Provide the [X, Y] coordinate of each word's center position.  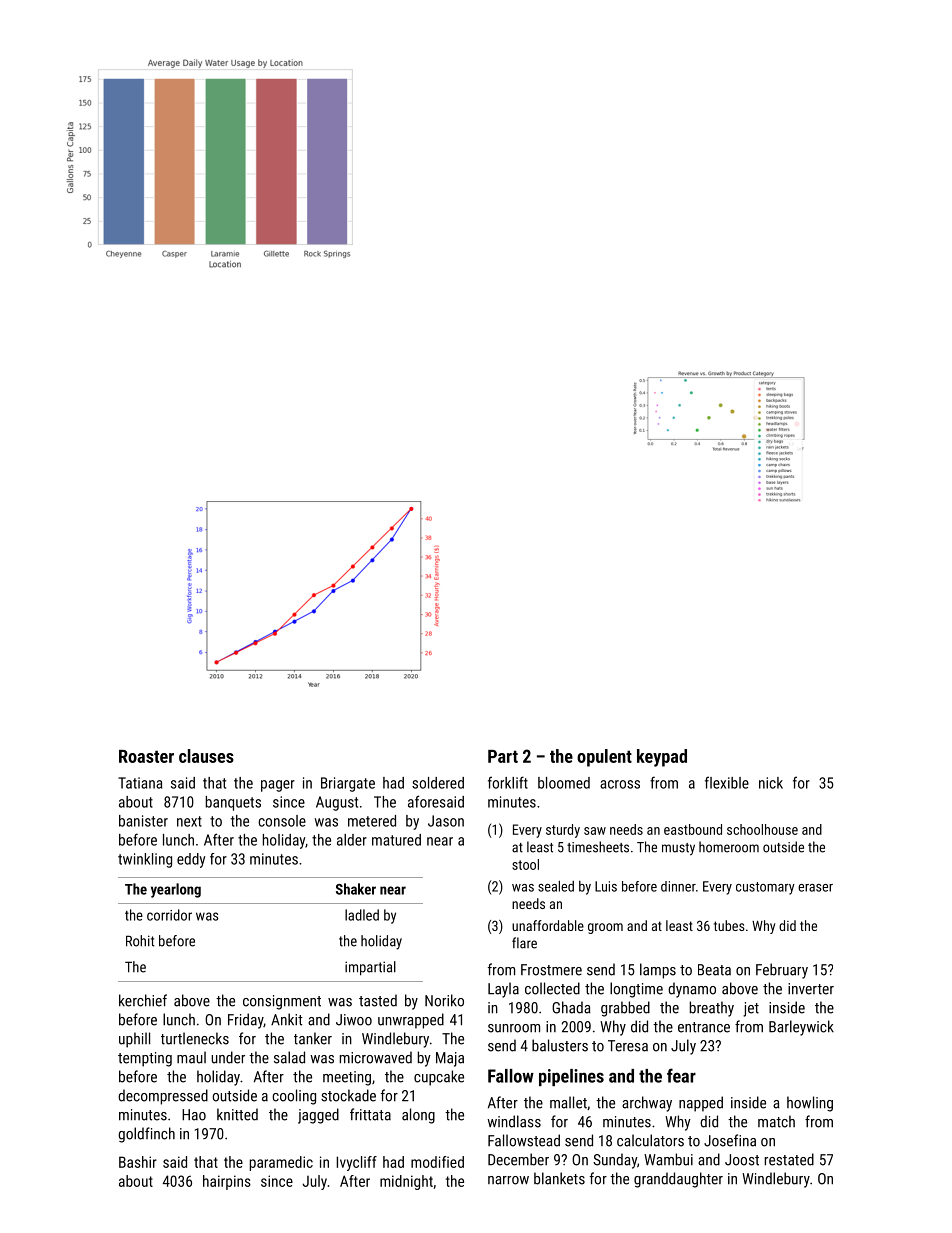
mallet [568, 1102]
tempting [145, 1059]
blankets [559, 1178]
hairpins [227, 1182]
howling [810, 1104]
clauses [206, 756]
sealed [556, 886]
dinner [678, 886]
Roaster [146, 756]
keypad [662, 758]
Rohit [140, 941]
